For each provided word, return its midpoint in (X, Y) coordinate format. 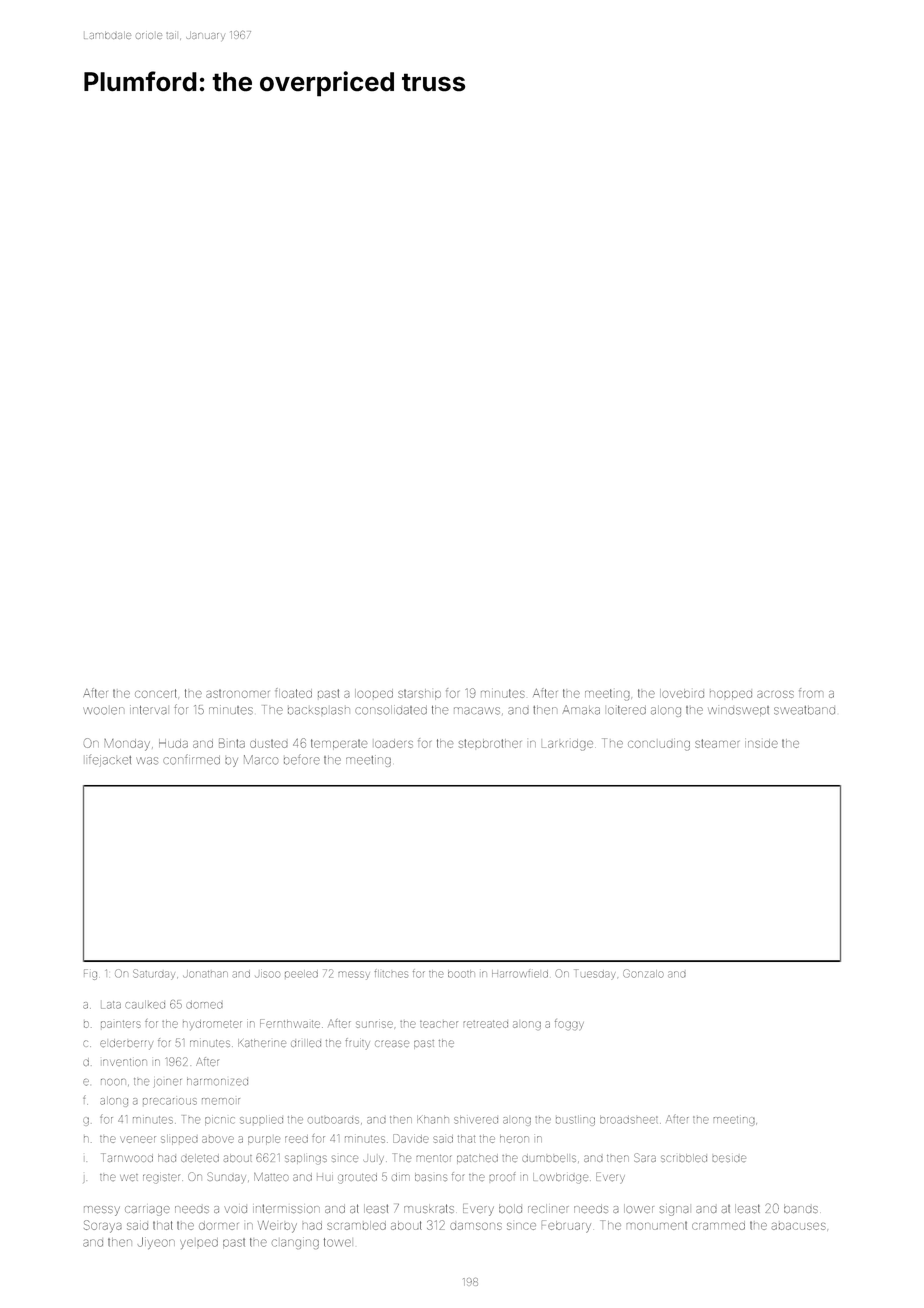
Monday (127, 745)
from (811, 693)
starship (419, 694)
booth (461, 974)
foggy (569, 1025)
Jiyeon (156, 1243)
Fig (90, 974)
